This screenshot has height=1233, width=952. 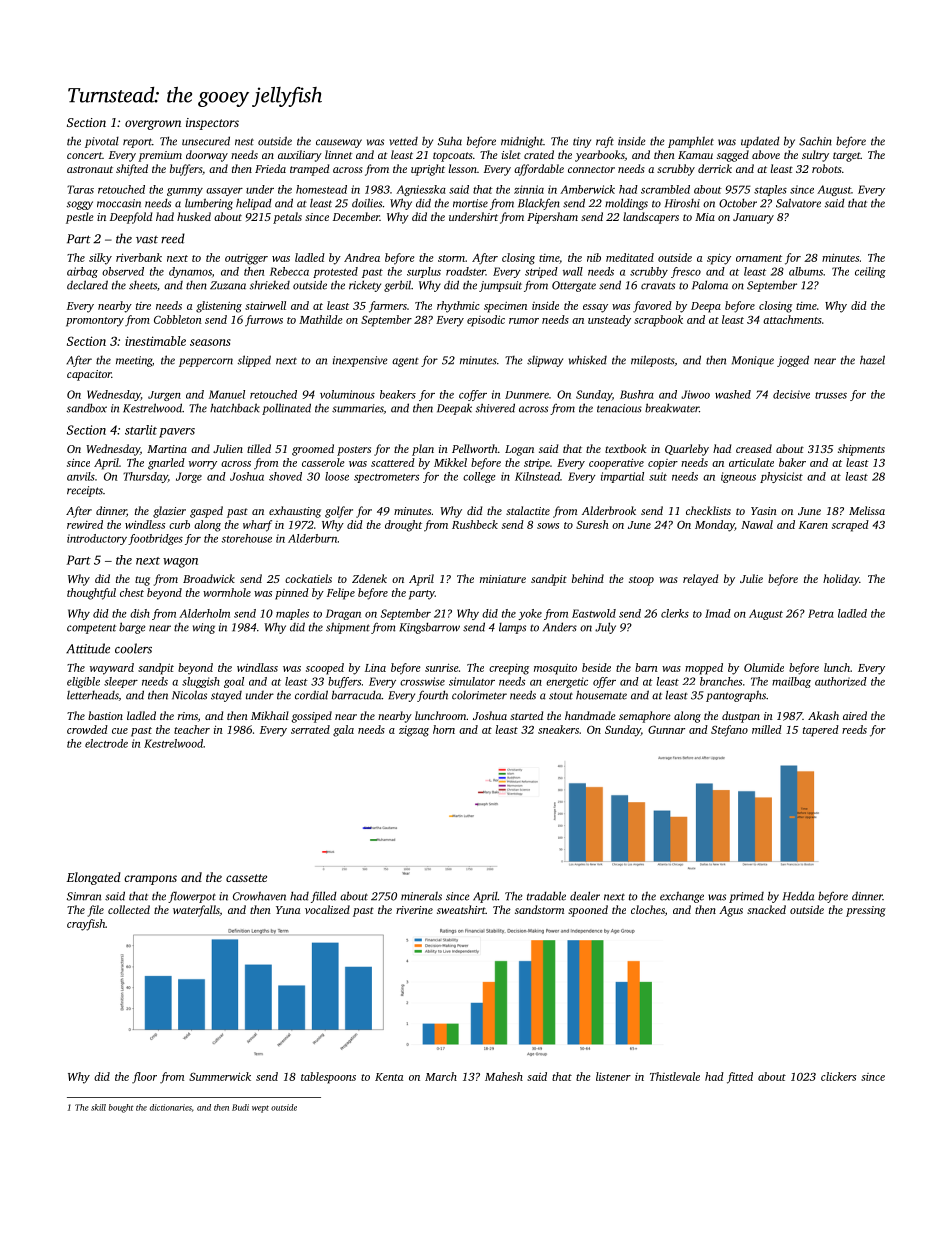 I want to click on filled, so click(x=324, y=897).
